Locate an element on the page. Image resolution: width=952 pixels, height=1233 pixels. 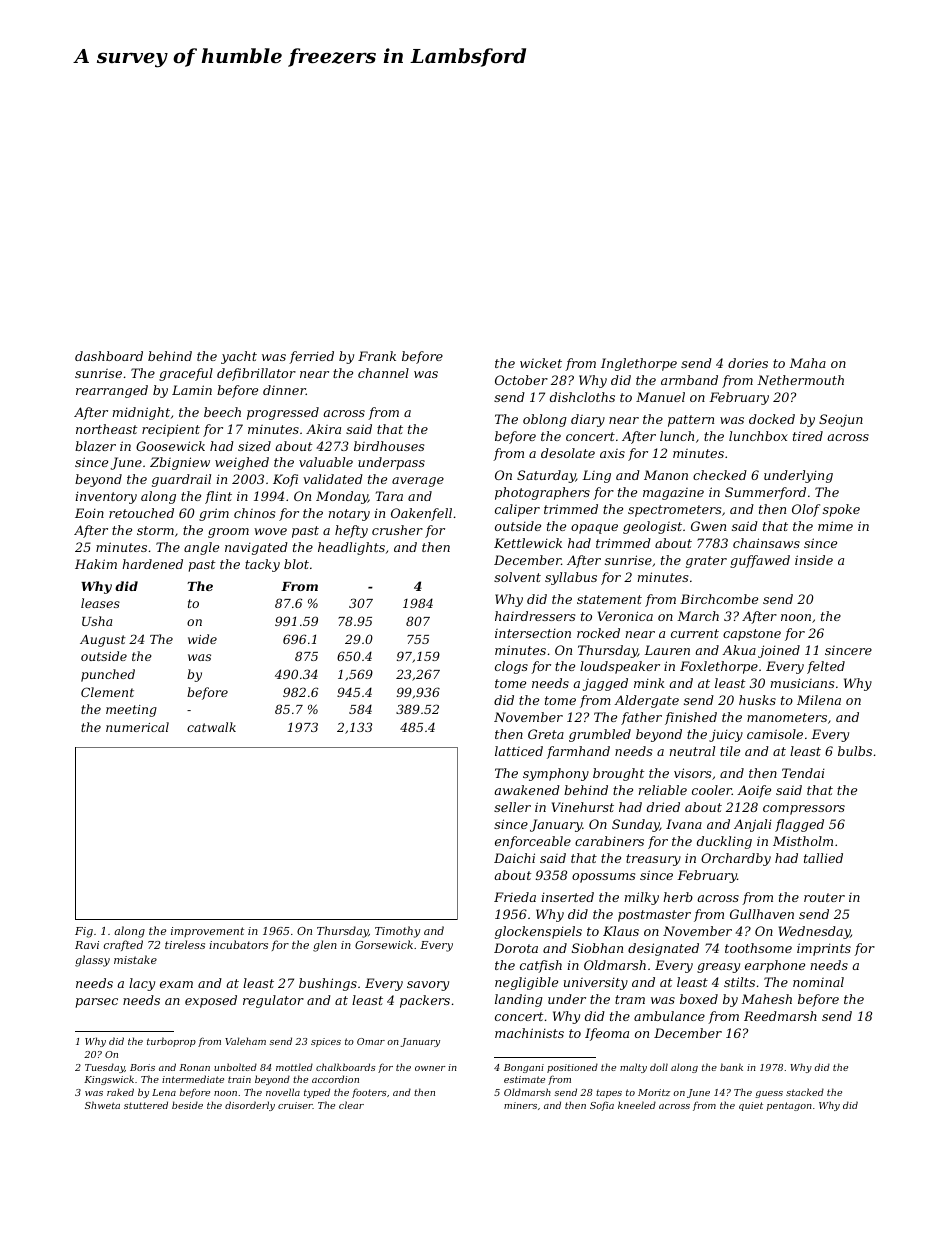
checked is located at coordinates (720, 475).
